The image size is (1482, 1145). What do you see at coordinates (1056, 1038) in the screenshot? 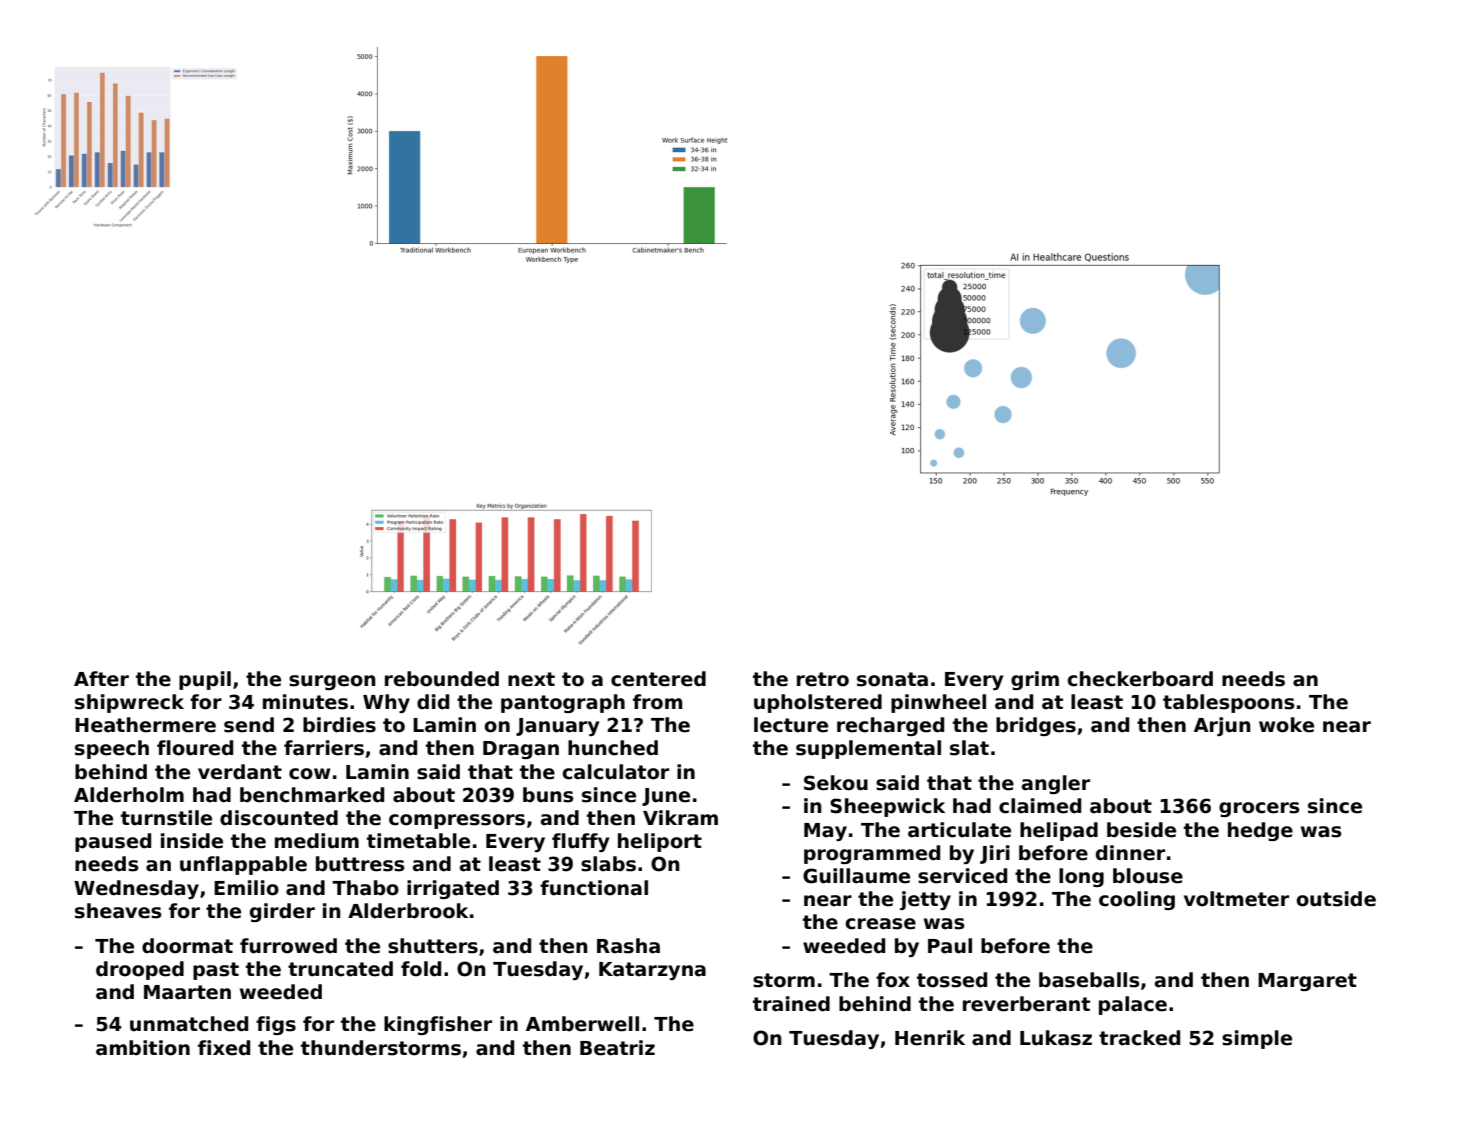
I see `Lukasz` at bounding box center [1056, 1038].
